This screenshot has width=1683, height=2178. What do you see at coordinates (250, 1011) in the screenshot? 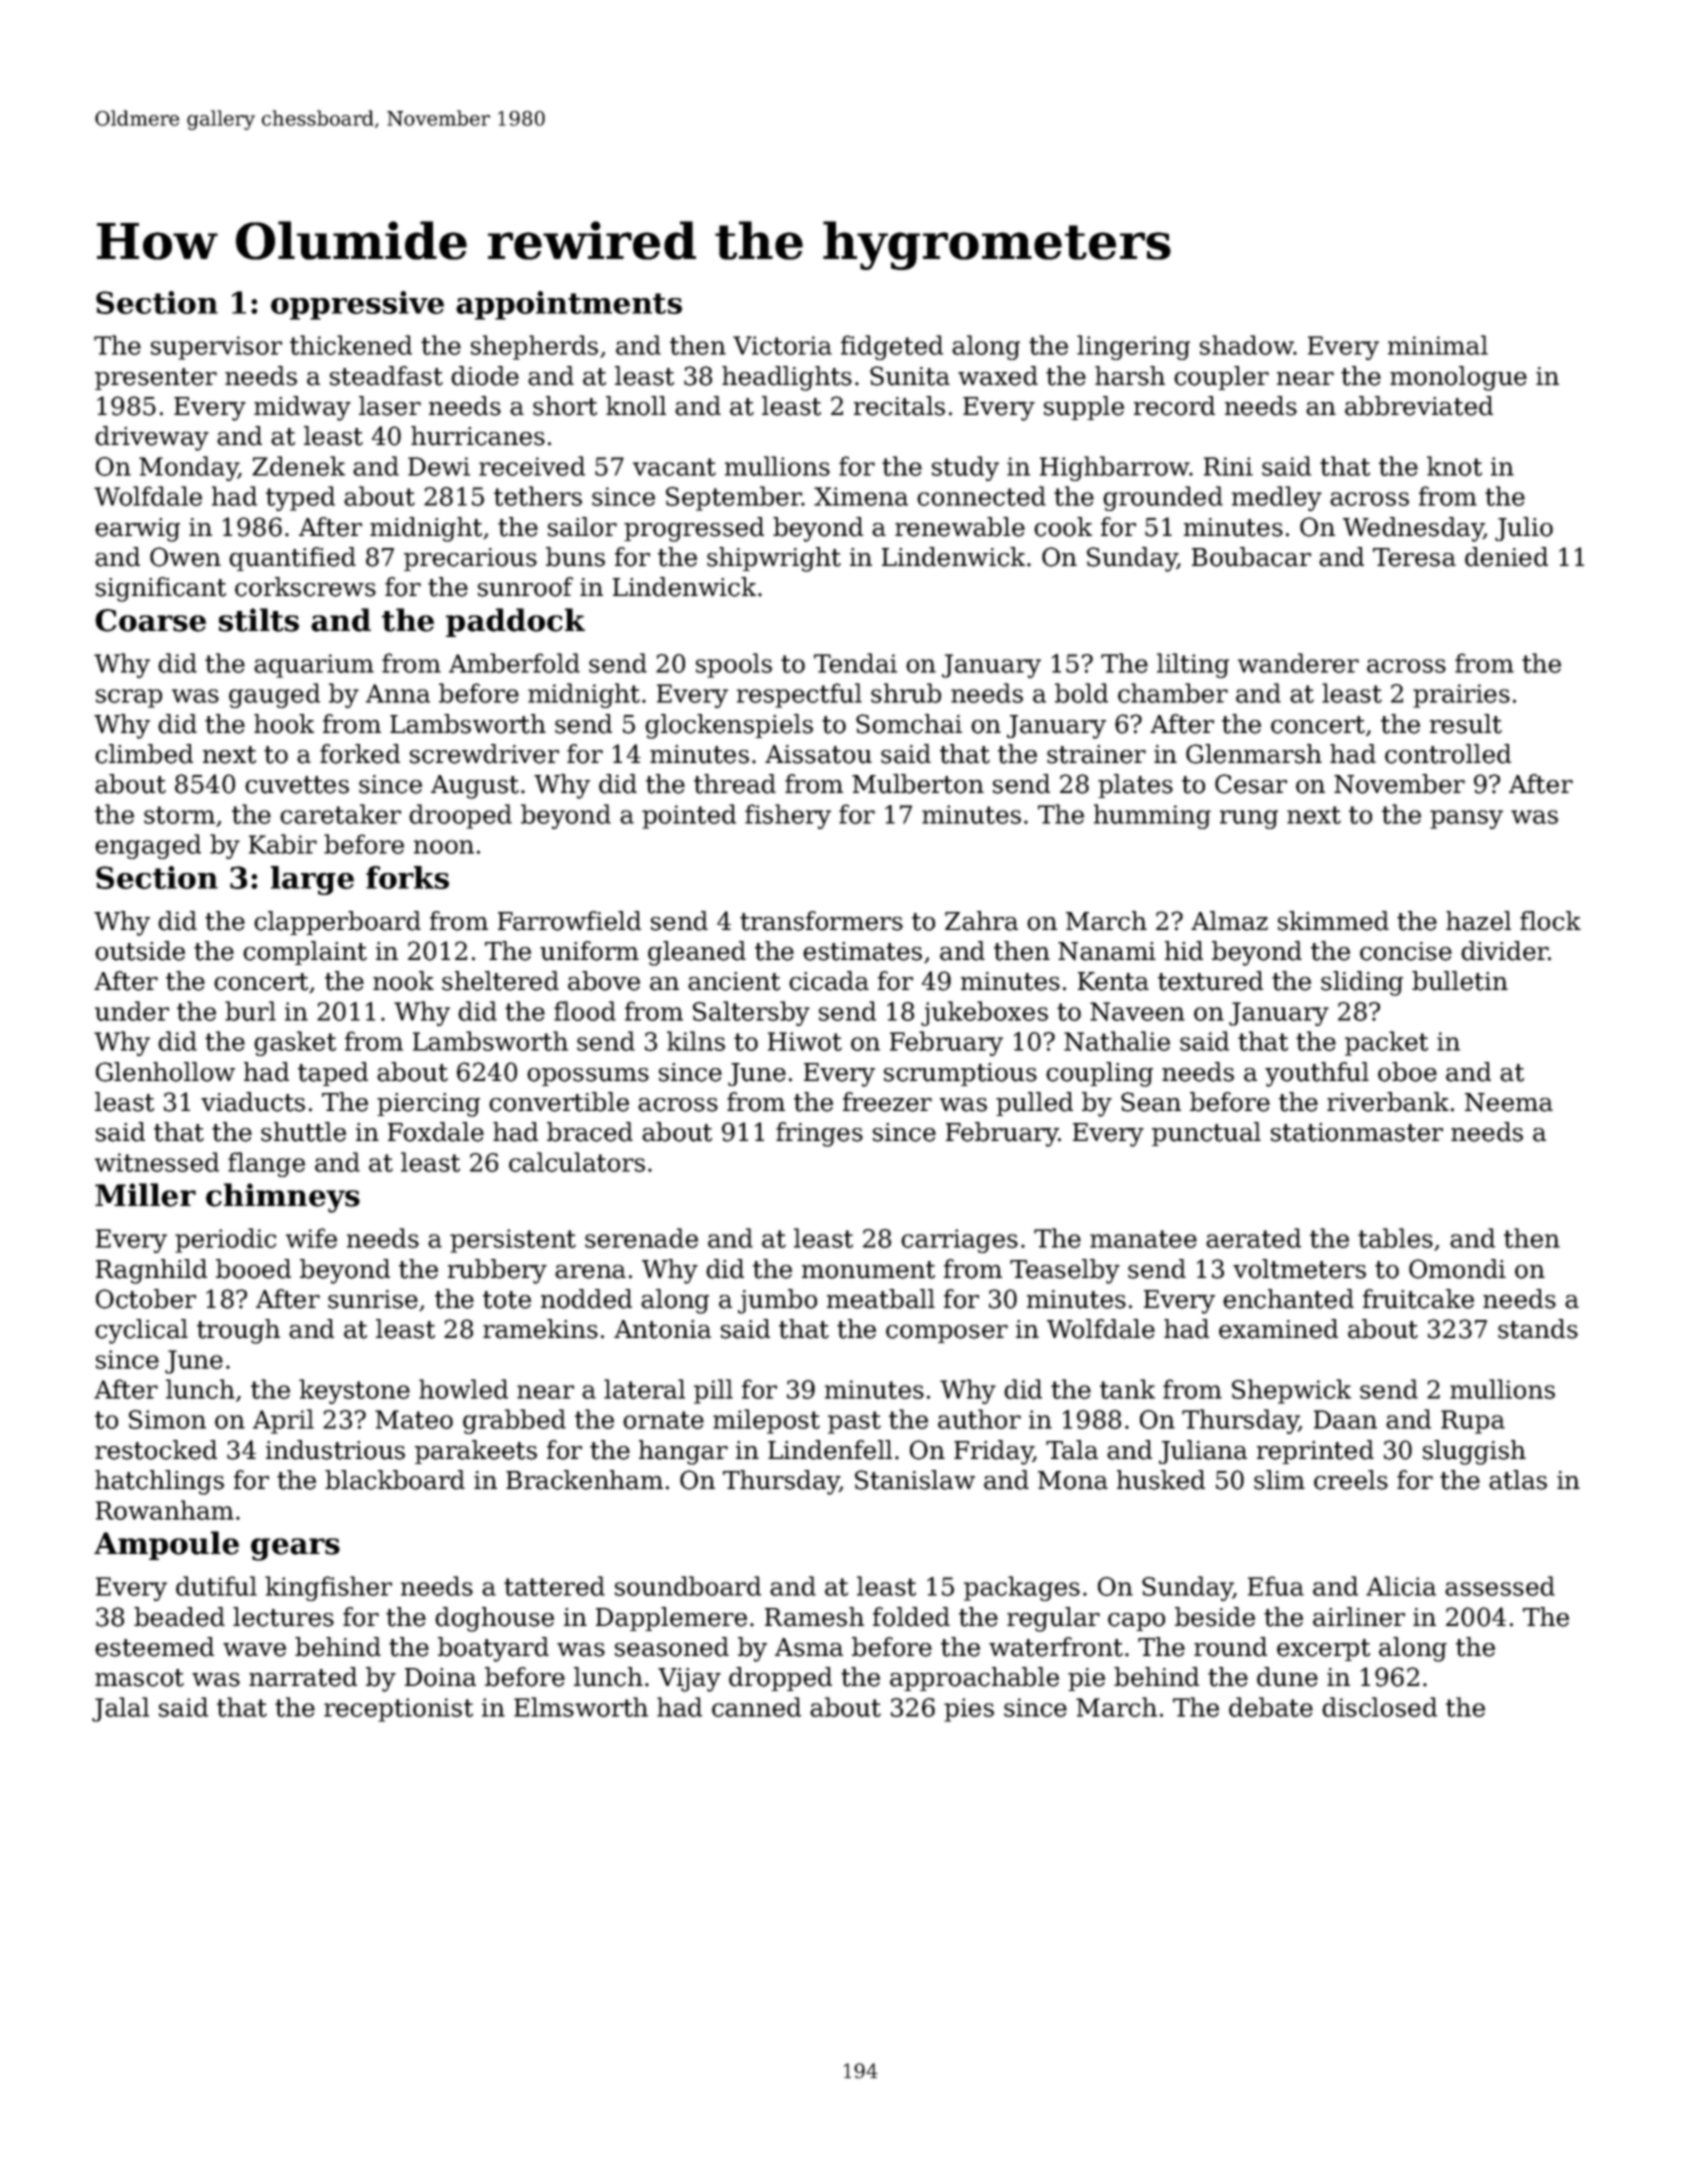
I see `burl` at bounding box center [250, 1011].
